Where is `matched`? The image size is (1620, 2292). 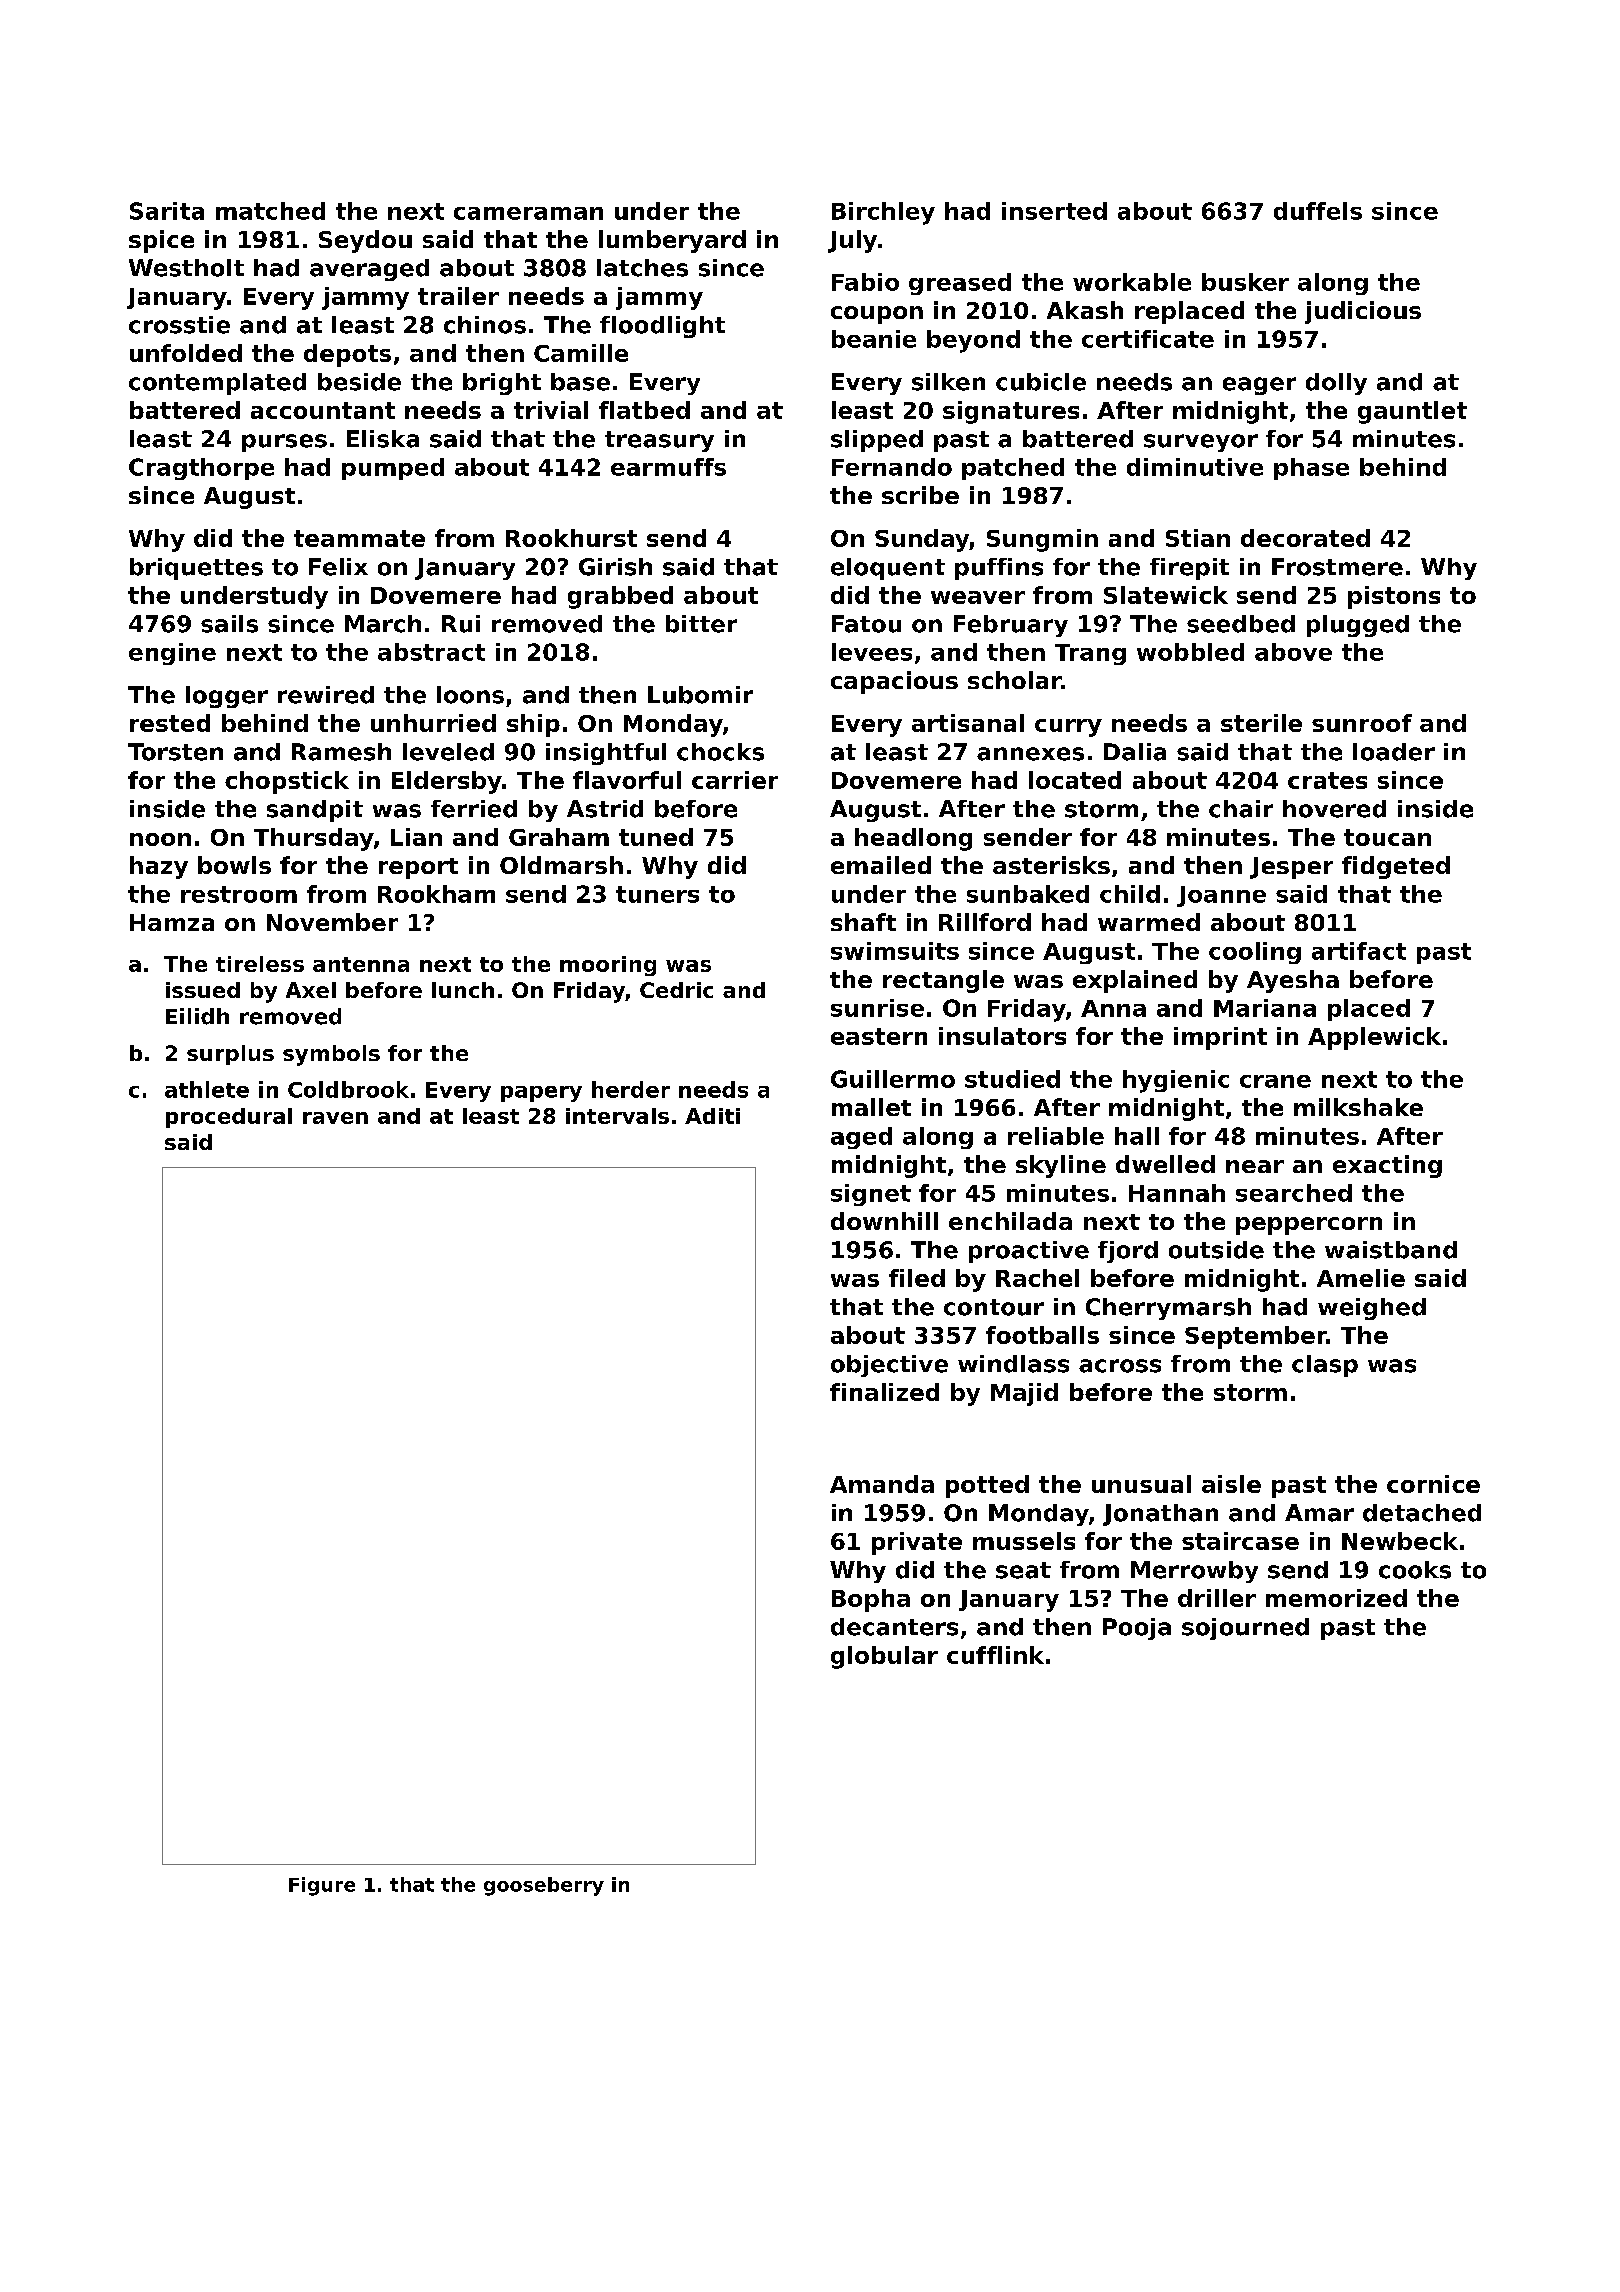 matched is located at coordinates (270, 211).
